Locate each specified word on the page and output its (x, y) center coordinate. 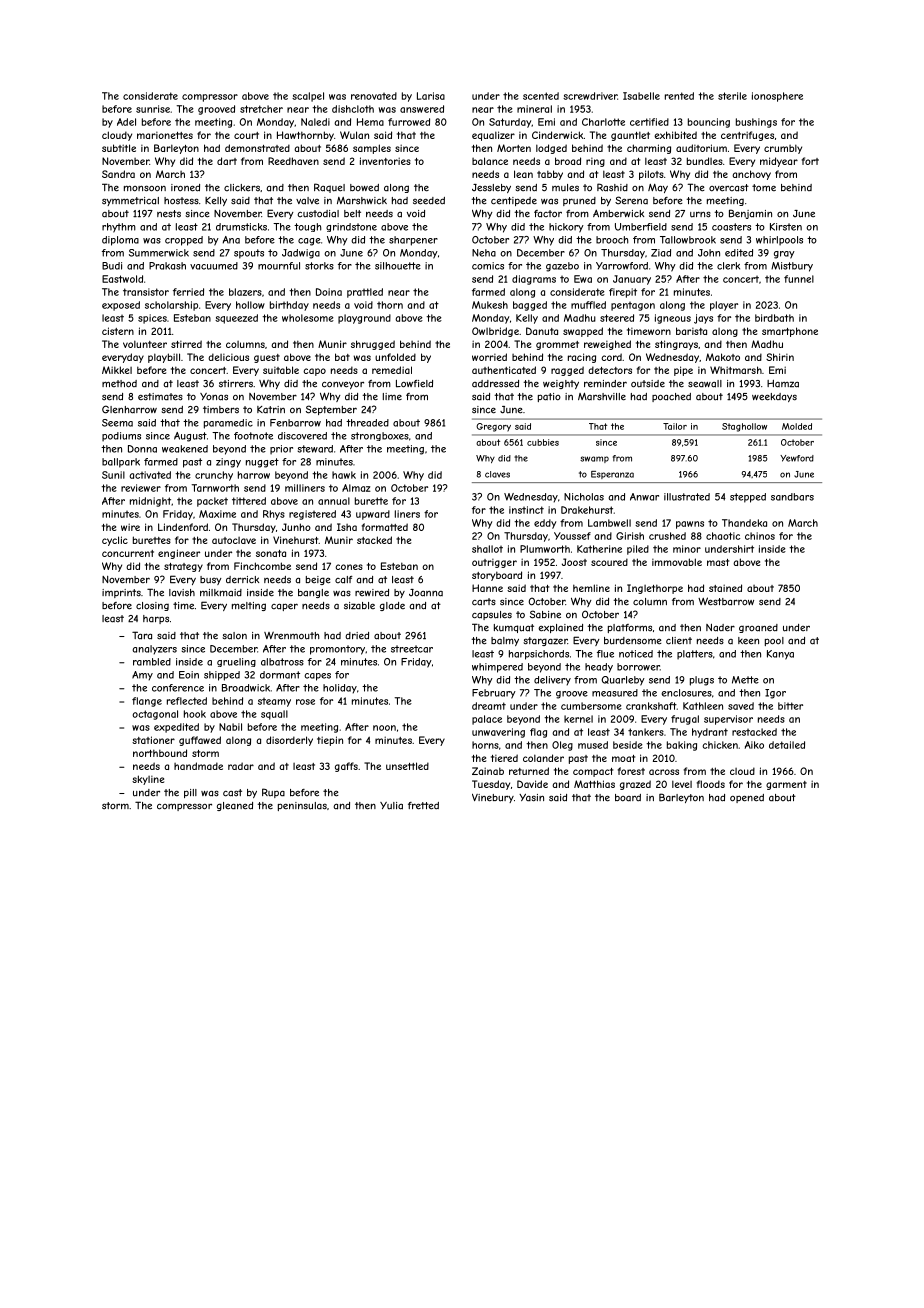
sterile (732, 96)
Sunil (113, 475)
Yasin (531, 798)
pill (190, 793)
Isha (347, 527)
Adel (126, 122)
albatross (282, 662)
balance (490, 161)
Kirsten (786, 227)
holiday (340, 689)
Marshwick (362, 201)
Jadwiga (301, 254)
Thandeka (744, 523)
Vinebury (493, 798)
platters (695, 655)
